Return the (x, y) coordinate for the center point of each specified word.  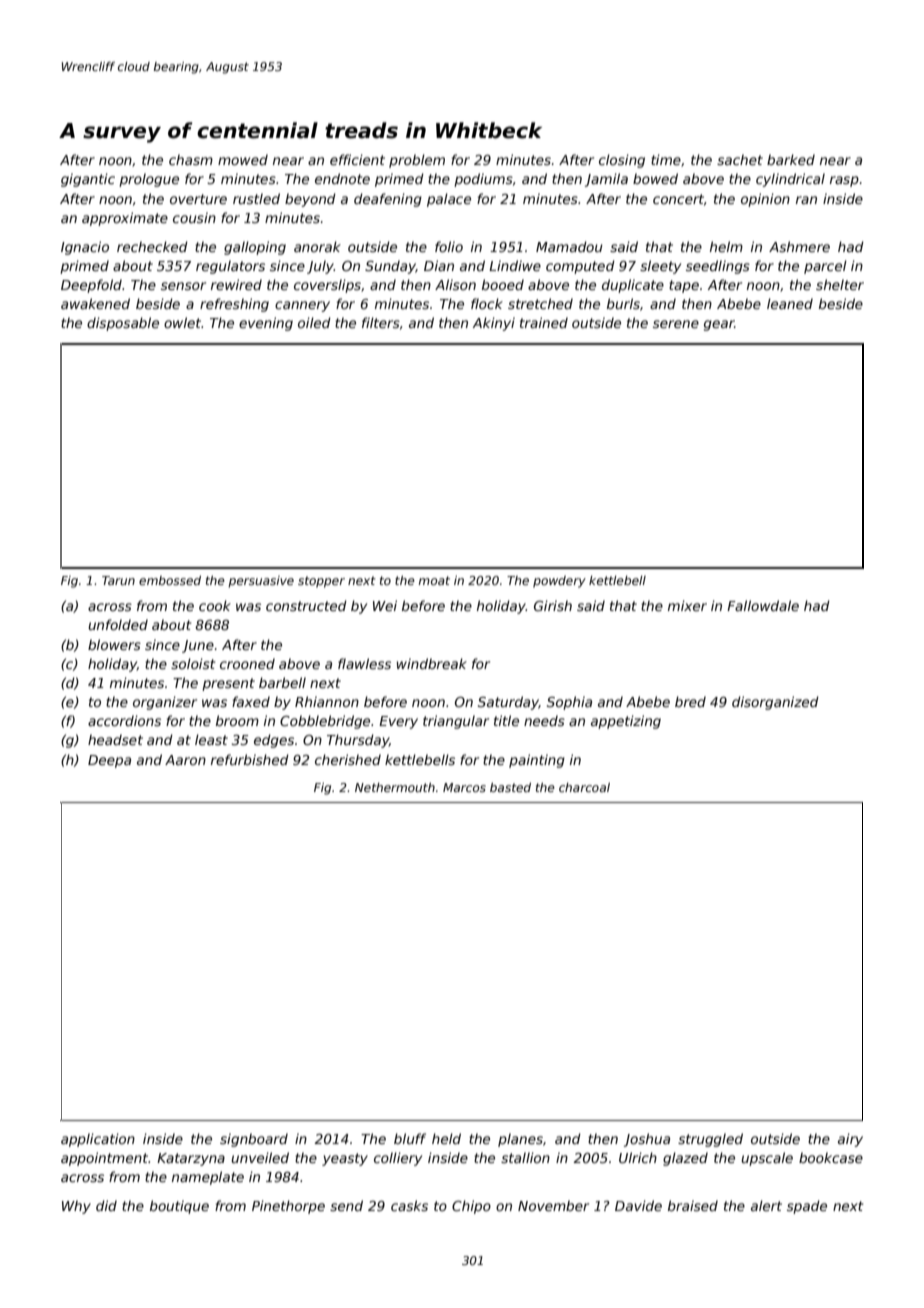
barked (791, 159)
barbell (282, 682)
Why (76, 1207)
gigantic (88, 180)
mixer (687, 605)
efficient (357, 159)
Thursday (358, 741)
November (553, 1205)
